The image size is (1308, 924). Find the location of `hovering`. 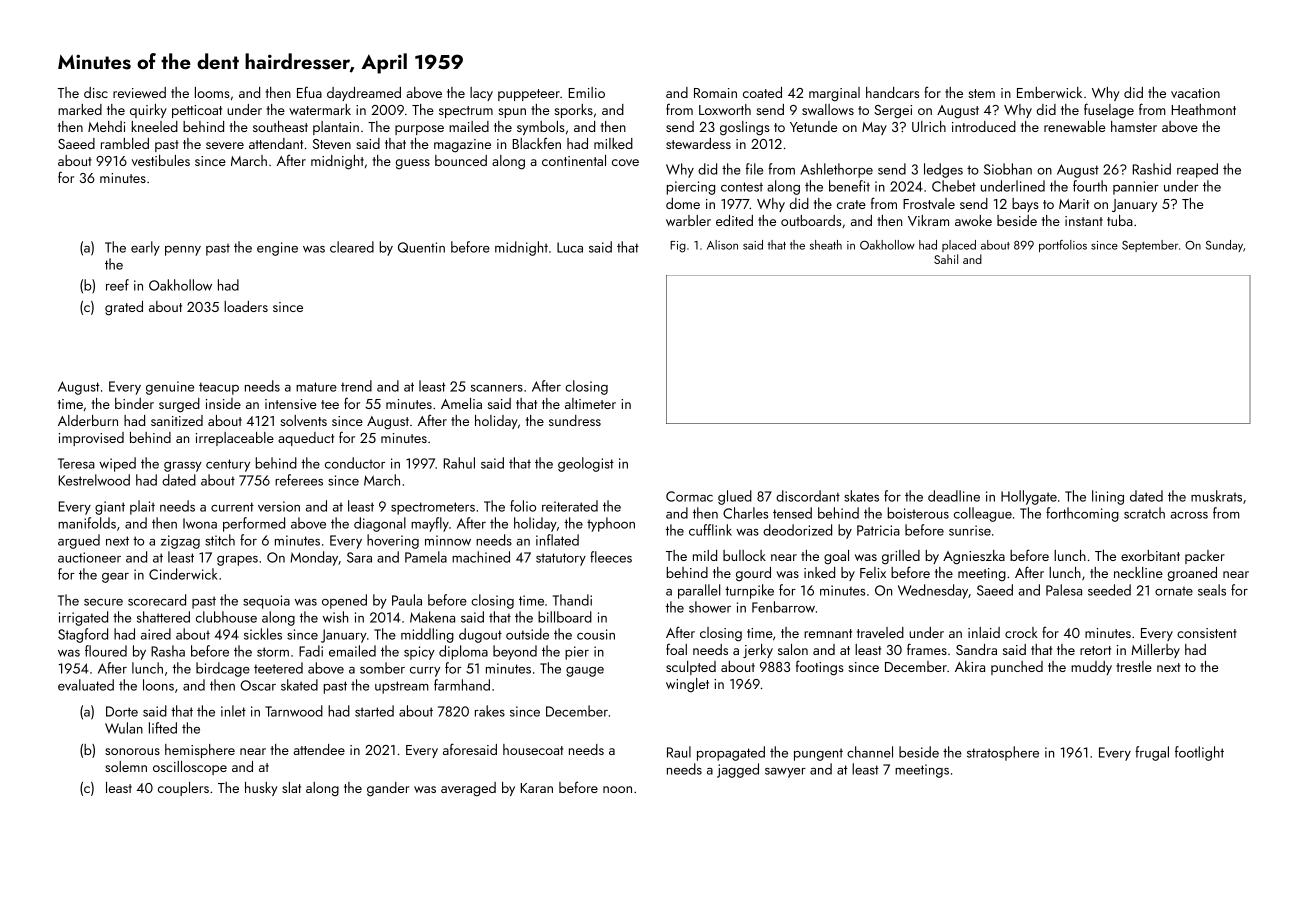

hovering is located at coordinates (393, 541).
